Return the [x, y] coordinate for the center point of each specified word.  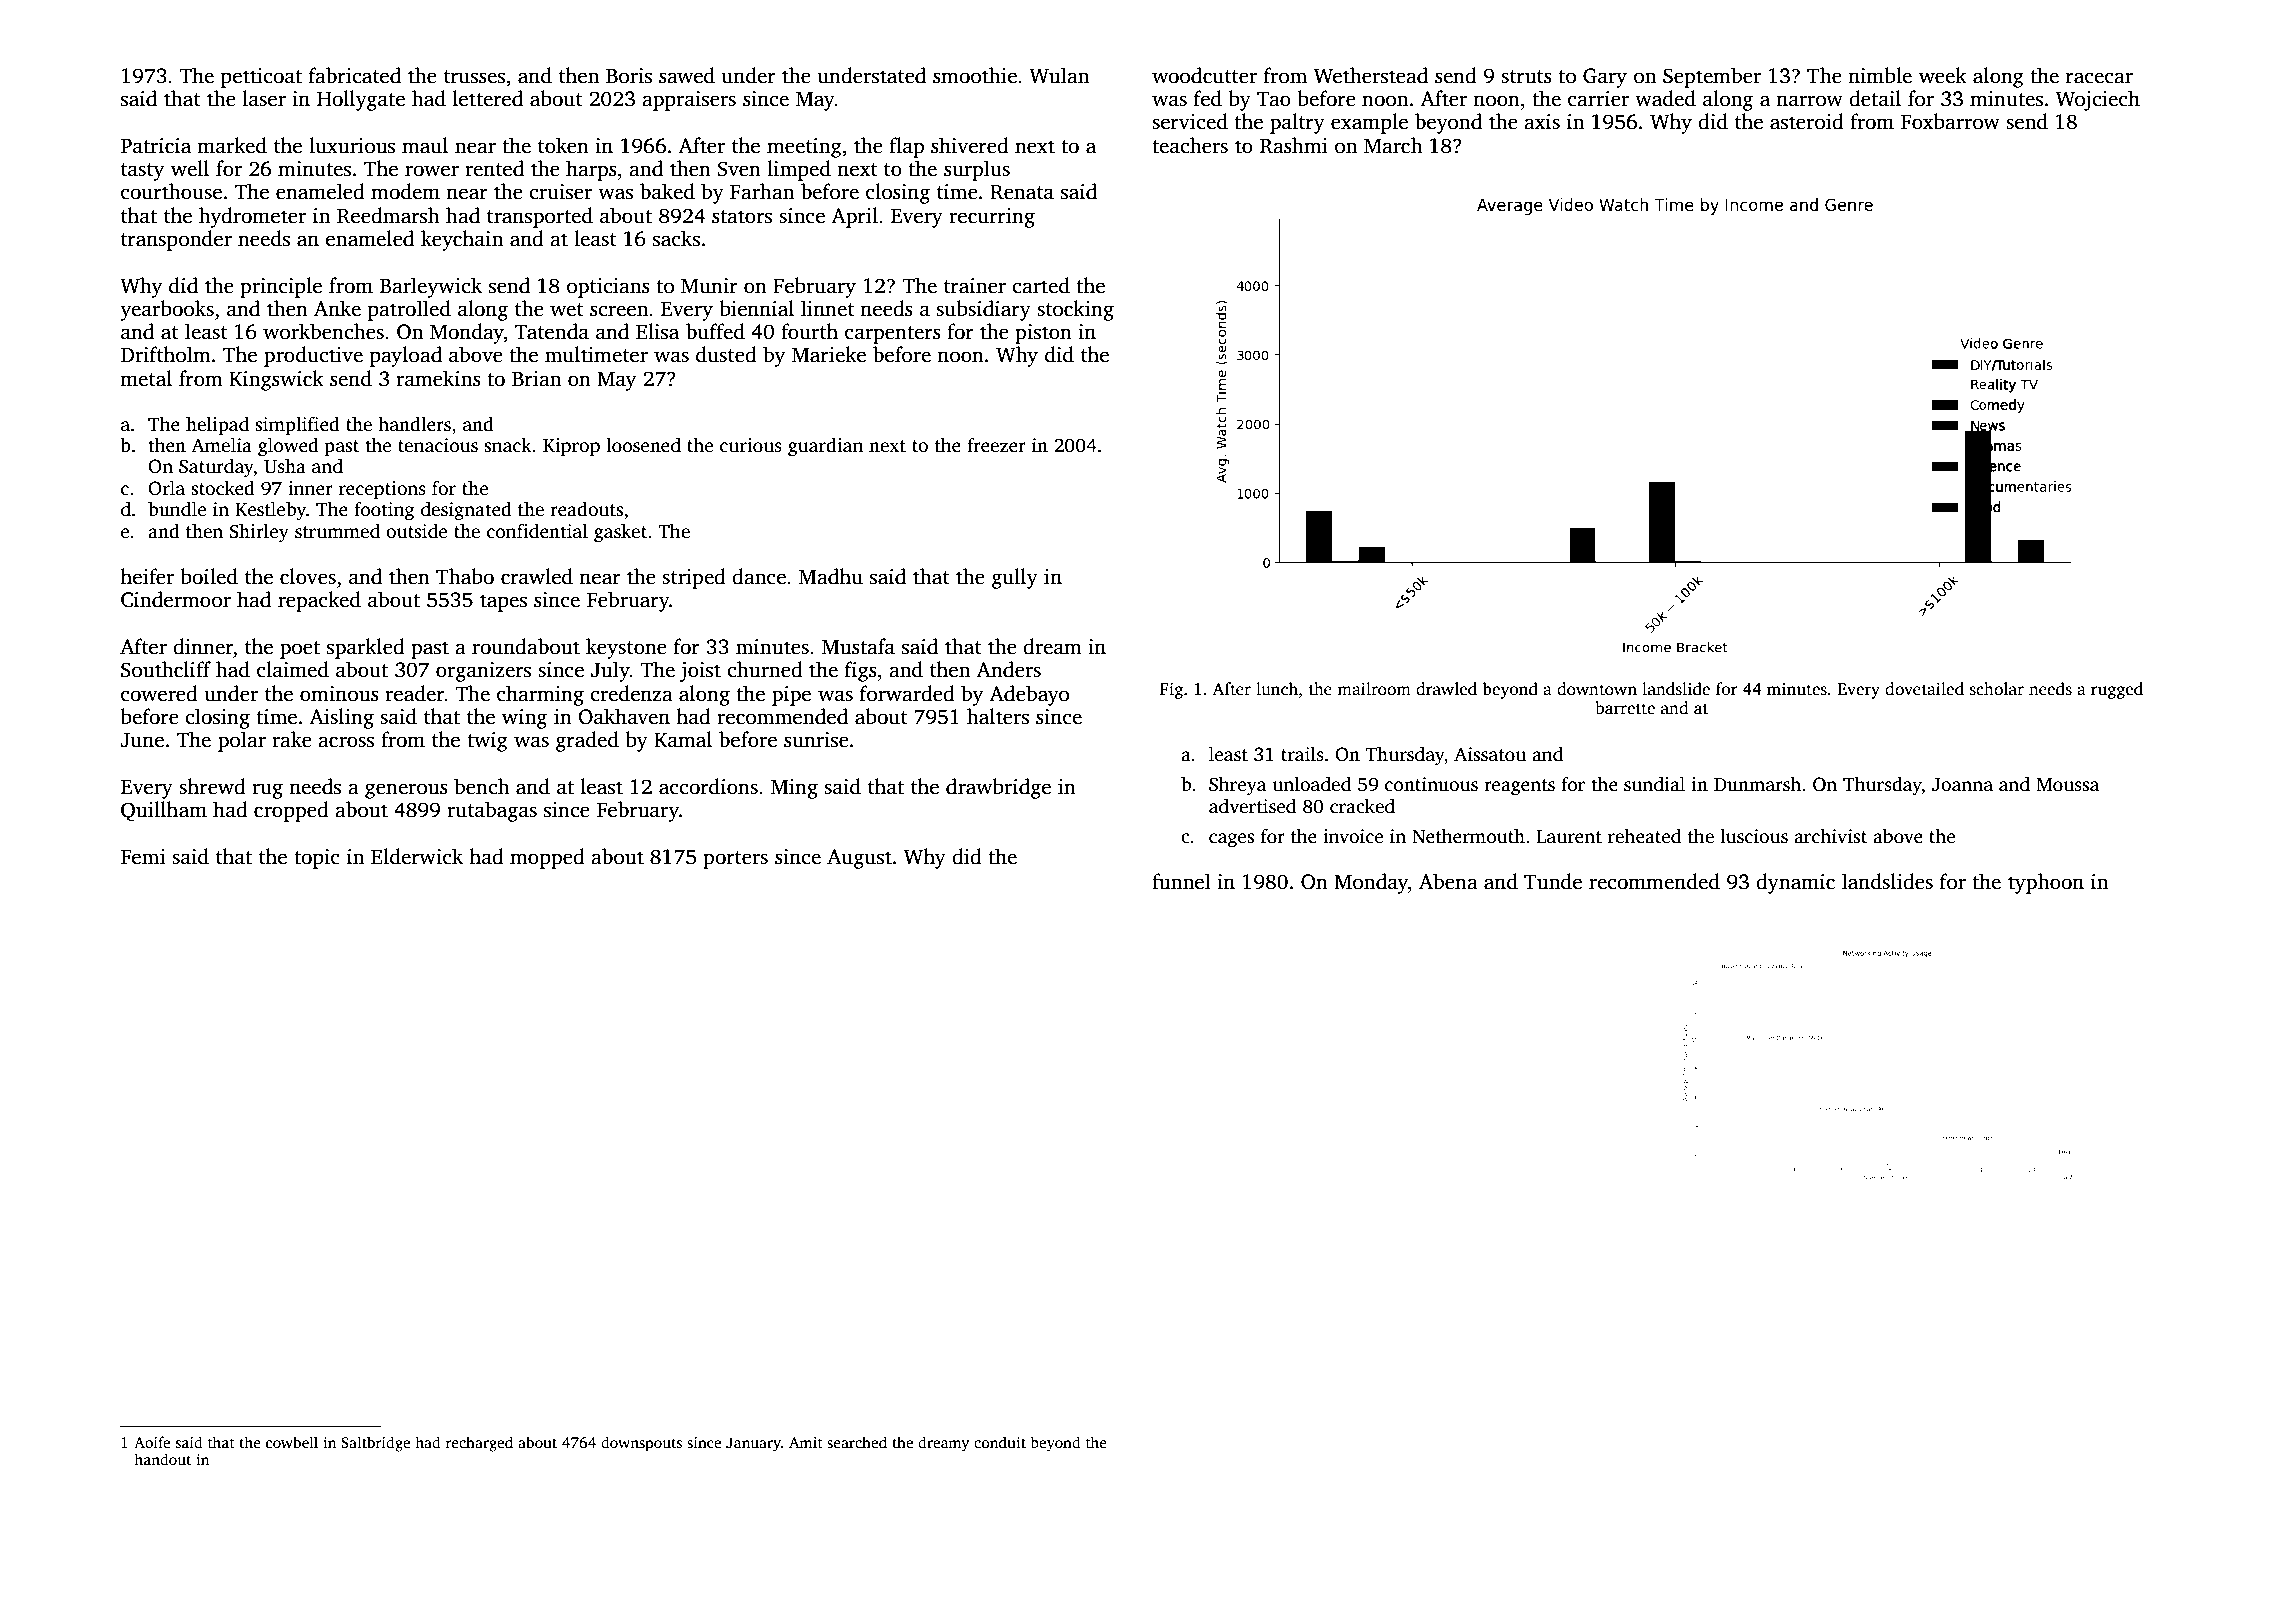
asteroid [1807, 121]
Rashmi [1294, 145]
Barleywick [431, 287]
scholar [1997, 689]
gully [1015, 578]
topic [317, 859]
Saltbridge [375, 1444]
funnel [1181, 881]
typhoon [2046, 883]
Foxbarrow [1950, 121]
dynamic [1795, 883]
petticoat [261, 78]
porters [735, 860]
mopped [547, 858]
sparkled [366, 648]
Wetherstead [1371, 75]
